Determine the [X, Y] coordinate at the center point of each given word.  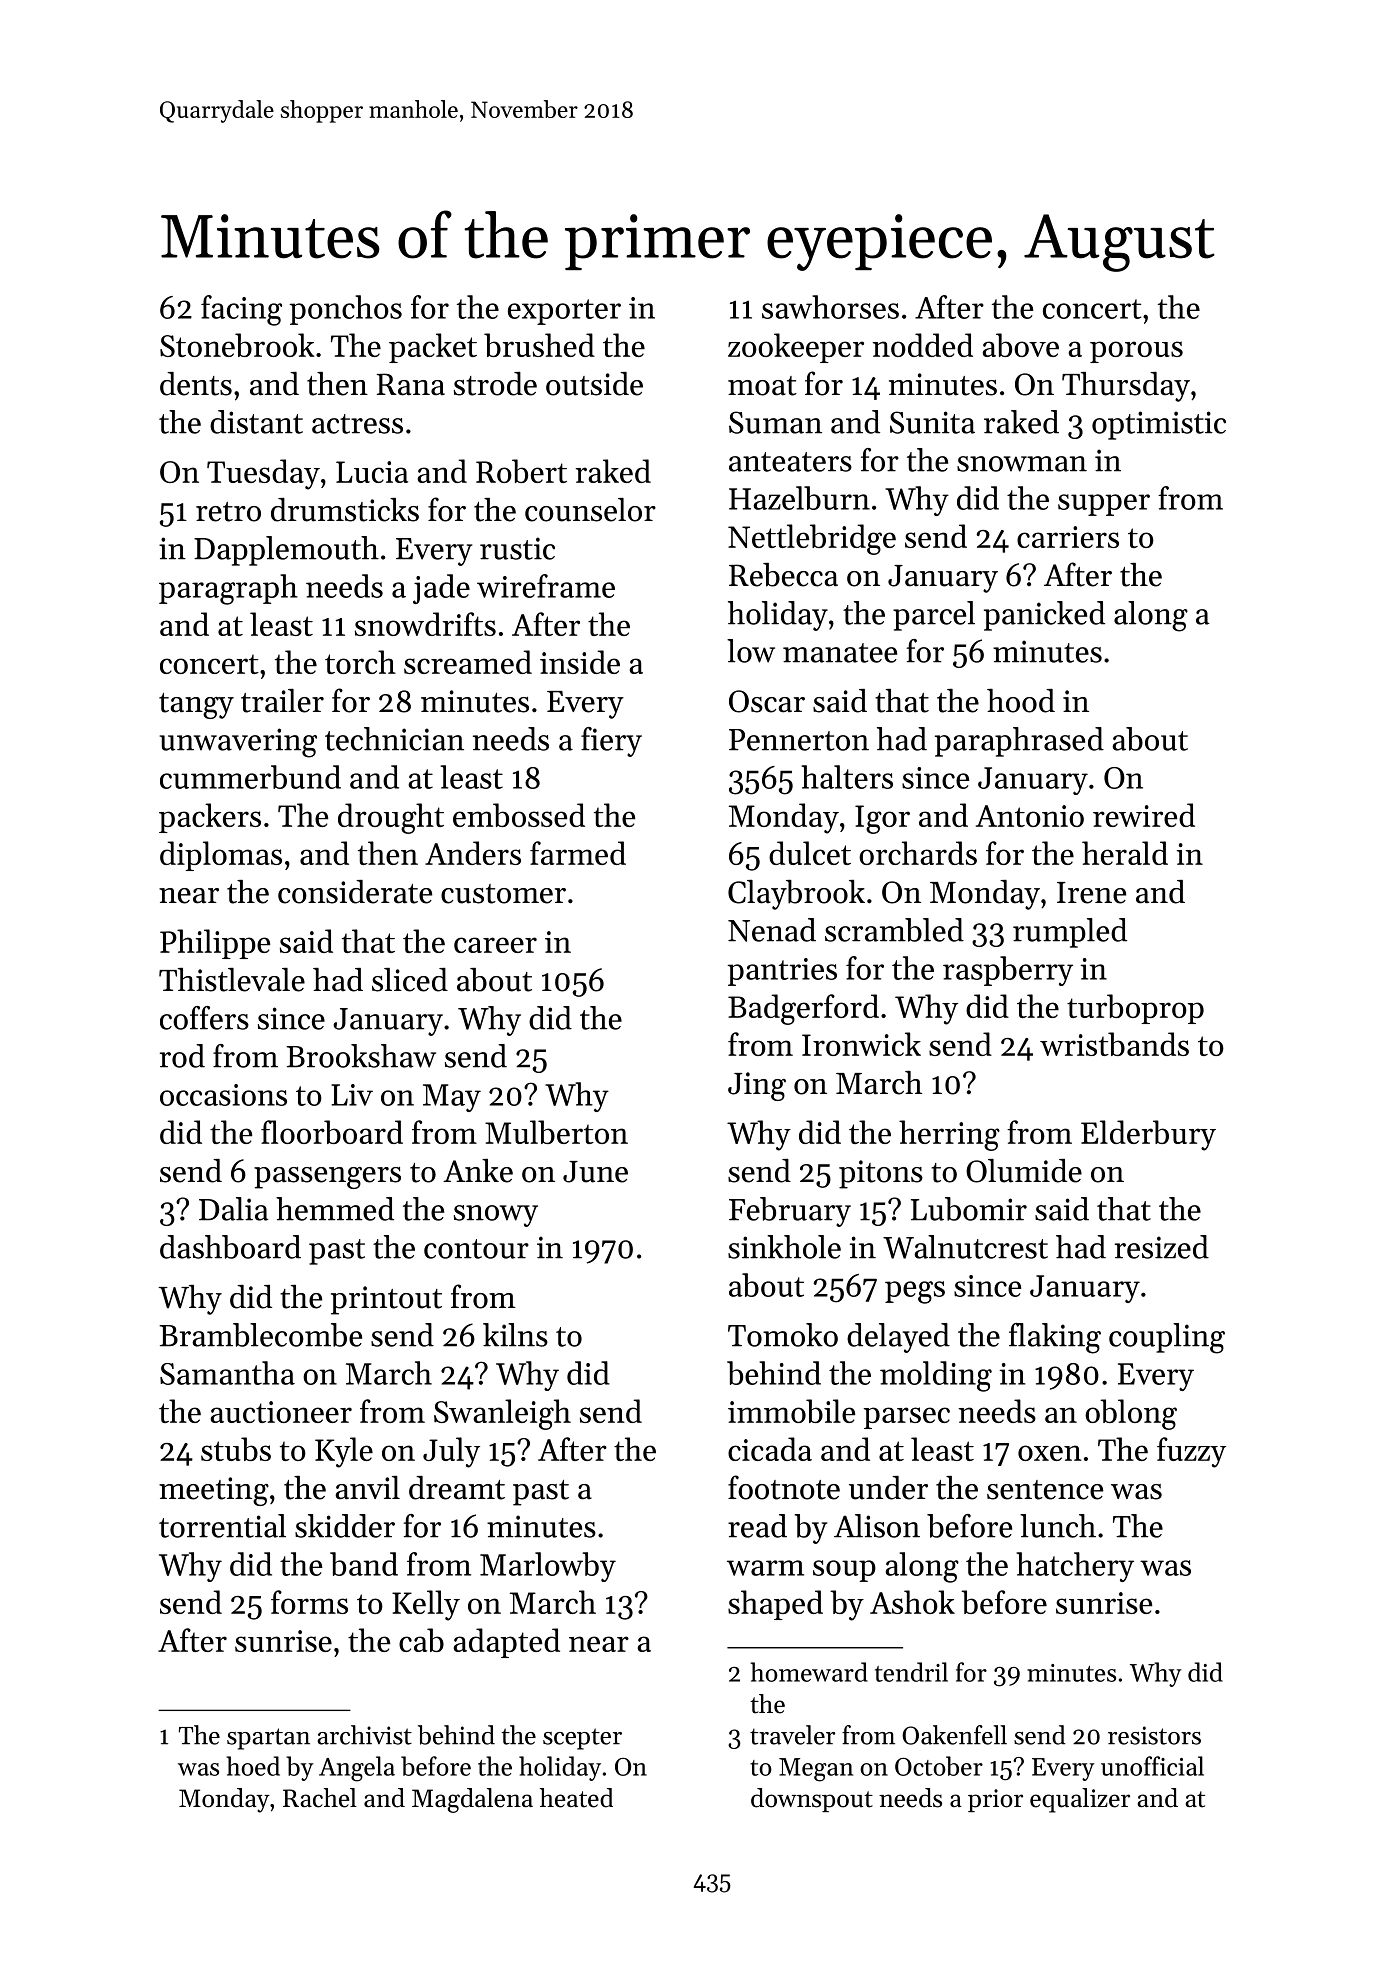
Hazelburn [799, 498]
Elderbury [1148, 1135]
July [451, 1452]
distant [256, 422]
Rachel [320, 1798]
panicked [1044, 616]
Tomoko [783, 1335]
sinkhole [784, 1247]
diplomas [221, 856]
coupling [1167, 1338]
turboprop [1135, 1009]
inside [580, 662]
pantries [782, 972]
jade [441, 589]
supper [1104, 505]
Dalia [234, 1209]
